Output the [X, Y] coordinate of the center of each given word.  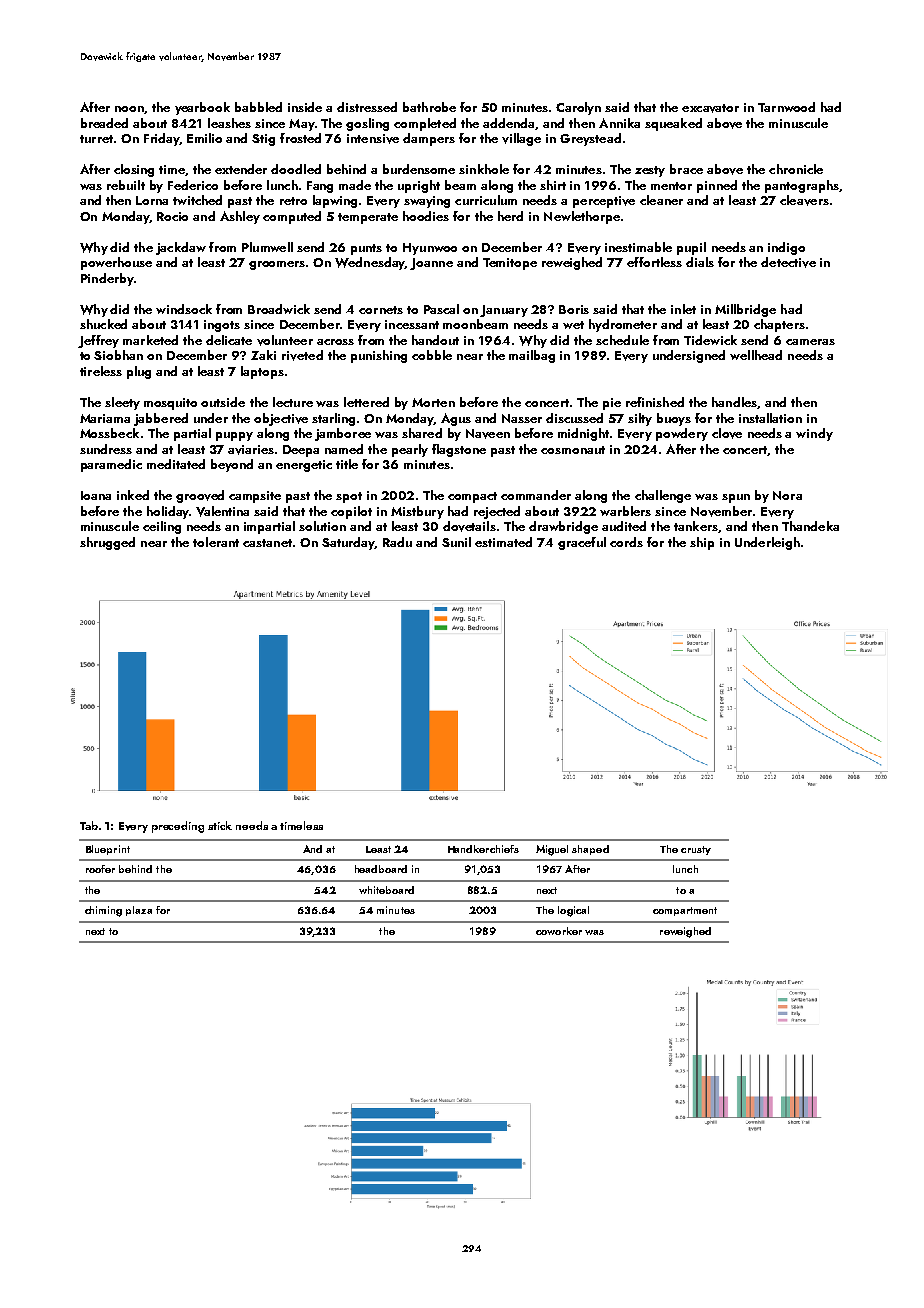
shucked [103, 324]
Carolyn [578, 108]
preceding [178, 827]
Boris [574, 309]
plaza [139, 911]
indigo [786, 248]
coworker [559, 931]
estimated [503, 542]
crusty [696, 850]
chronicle [796, 169]
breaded [104, 123]
